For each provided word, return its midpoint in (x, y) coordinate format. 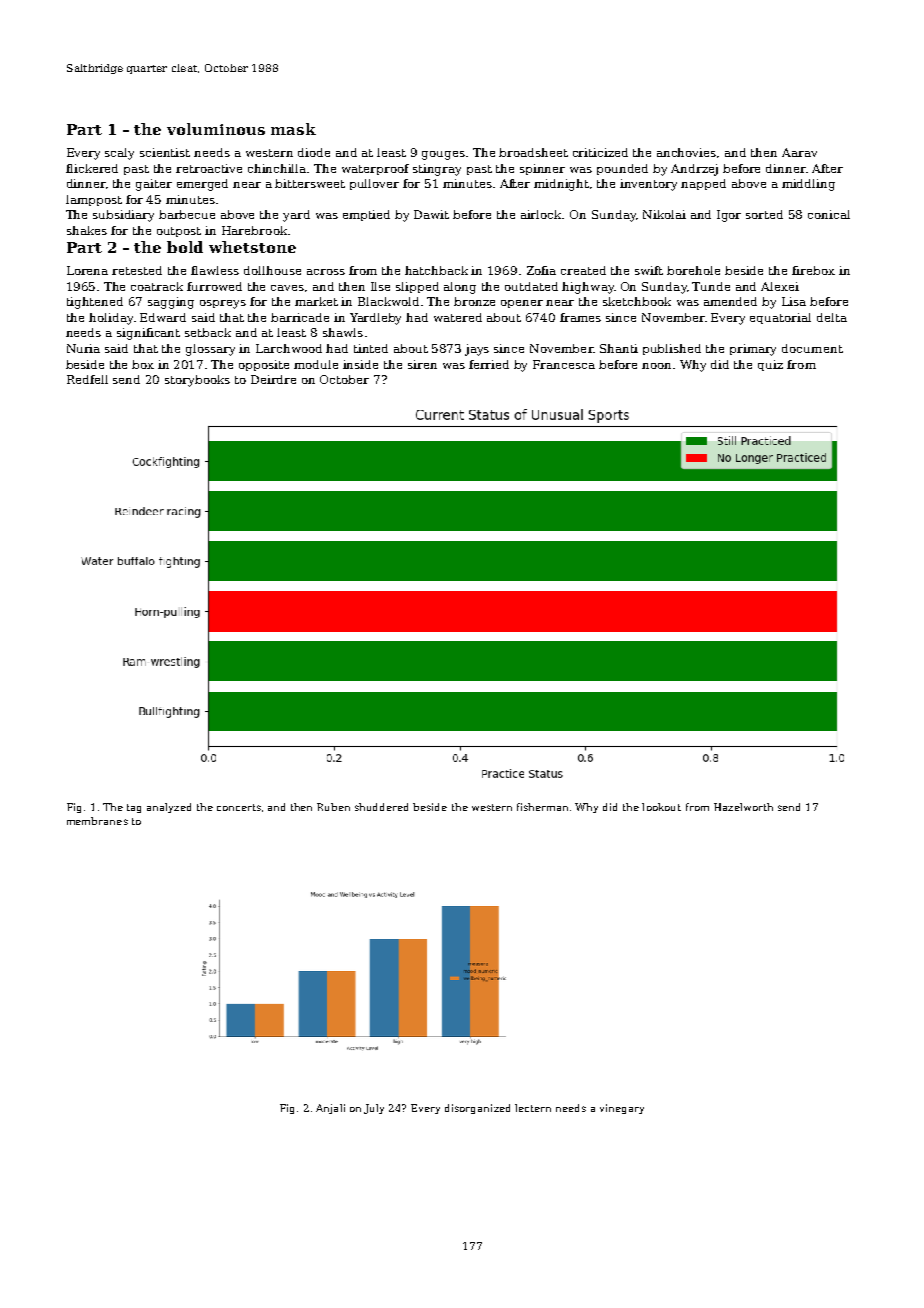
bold (185, 247)
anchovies (686, 152)
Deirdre (273, 379)
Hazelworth (743, 807)
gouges (443, 155)
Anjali (330, 1109)
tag (134, 808)
